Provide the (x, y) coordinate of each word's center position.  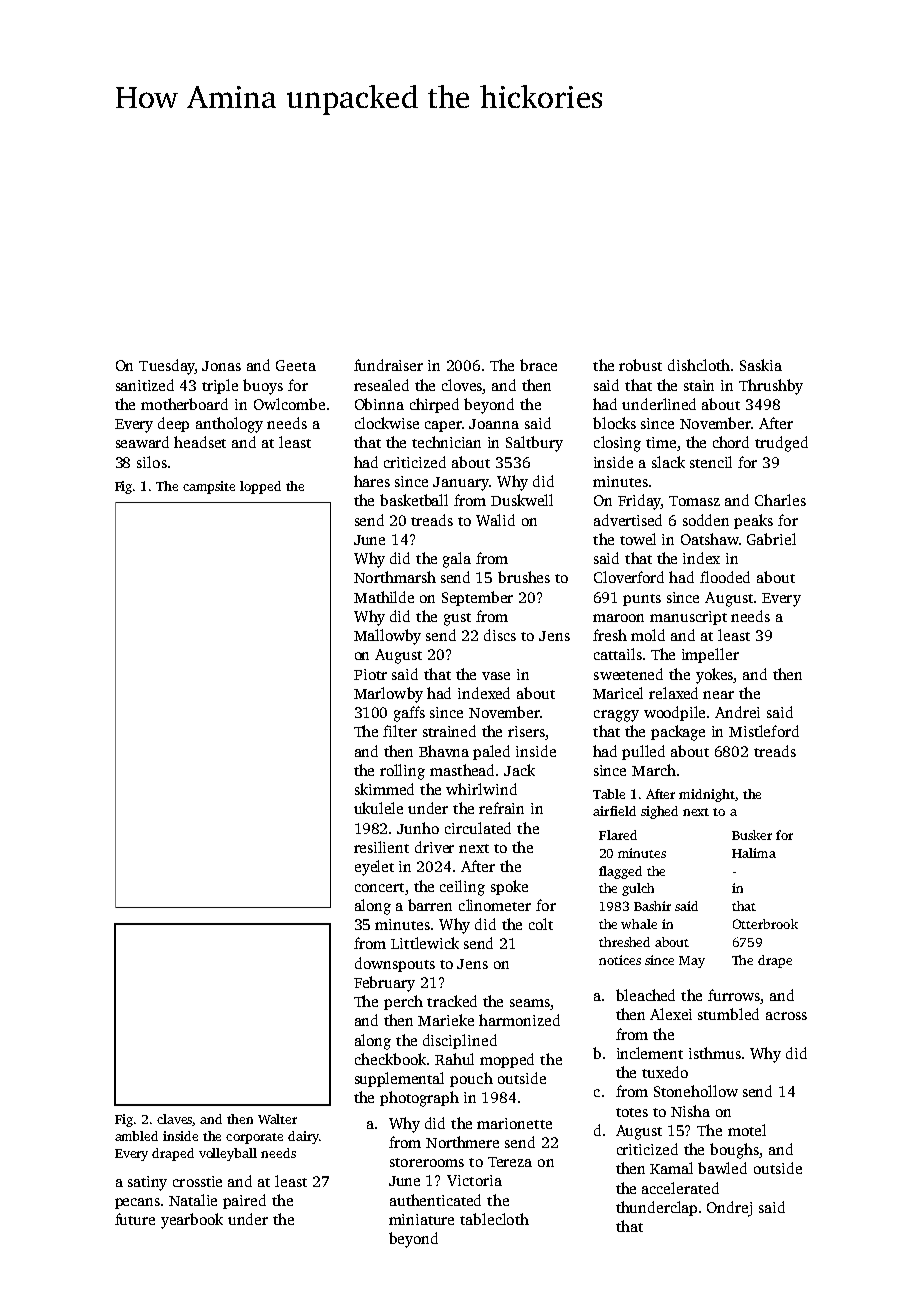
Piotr (370, 674)
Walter (277, 1119)
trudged (781, 444)
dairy (303, 1137)
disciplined (460, 1041)
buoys (263, 387)
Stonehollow (696, 1091)
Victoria (474, 1180)
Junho (418, 828)
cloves (462, 385)
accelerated (680, 1188)
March (654, 770)
